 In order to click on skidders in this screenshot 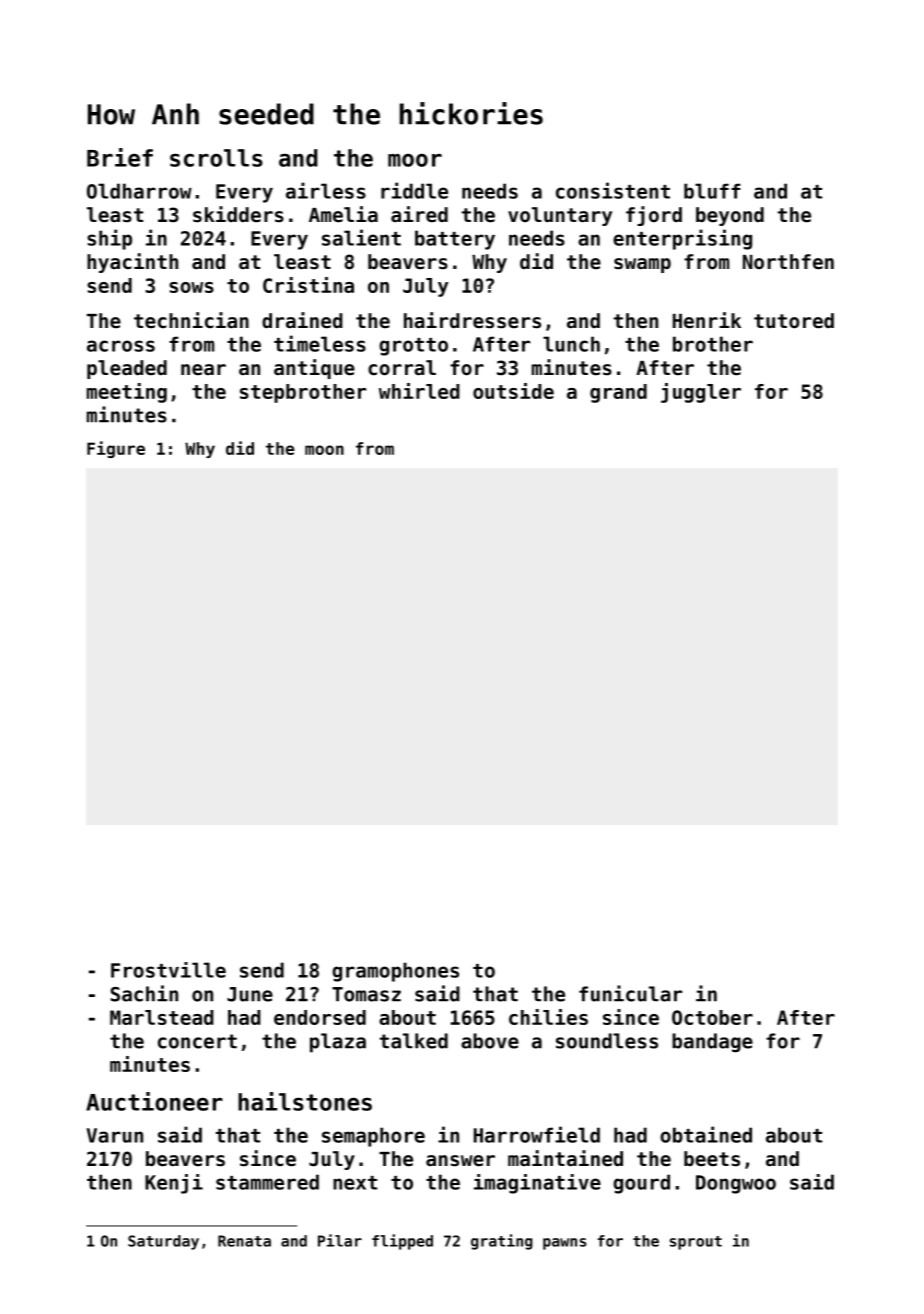, I will do `click(238, 214)`.
